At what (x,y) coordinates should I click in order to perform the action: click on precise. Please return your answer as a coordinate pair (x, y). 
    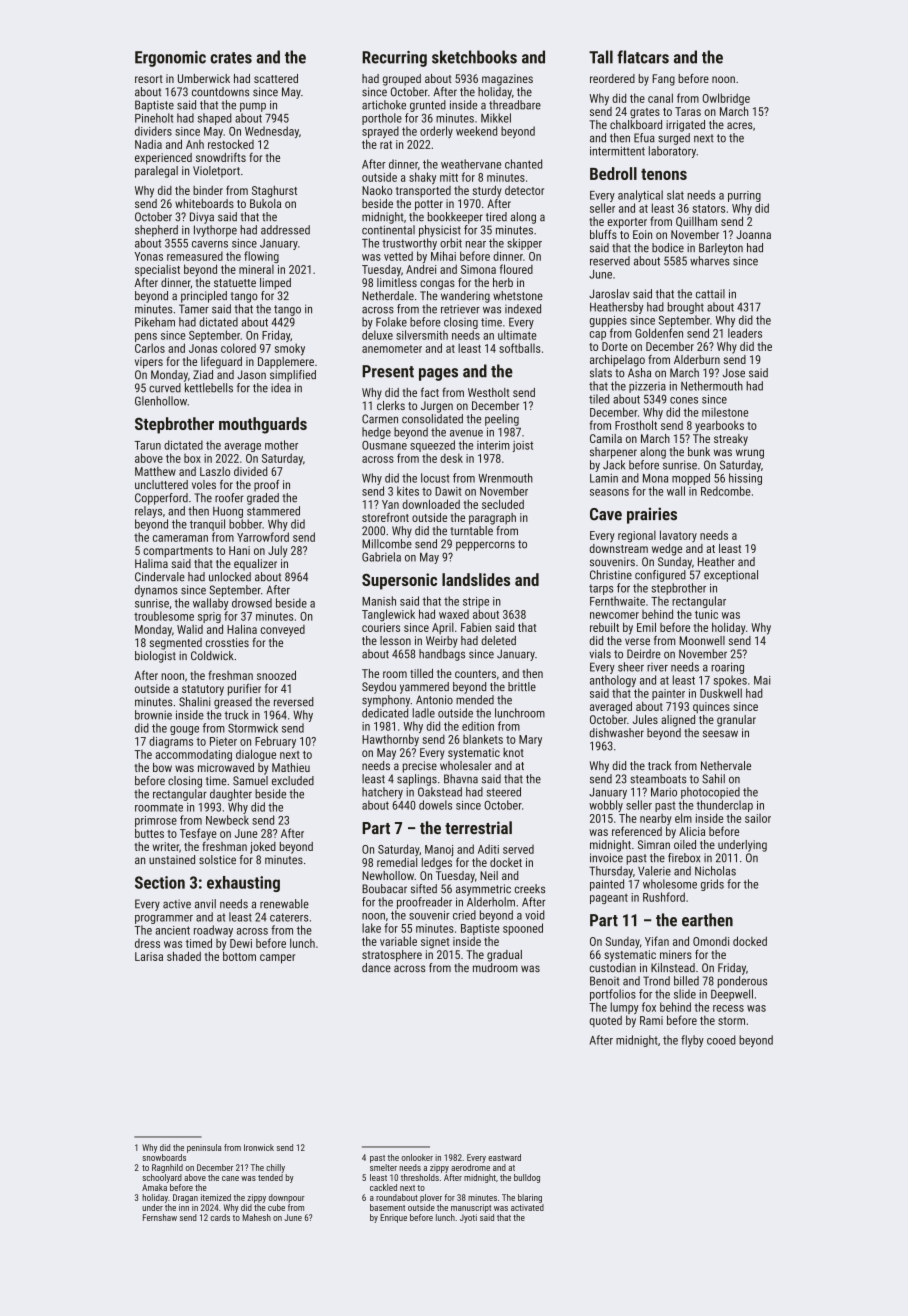
    Looking at the image, I should click on (420, 767).
